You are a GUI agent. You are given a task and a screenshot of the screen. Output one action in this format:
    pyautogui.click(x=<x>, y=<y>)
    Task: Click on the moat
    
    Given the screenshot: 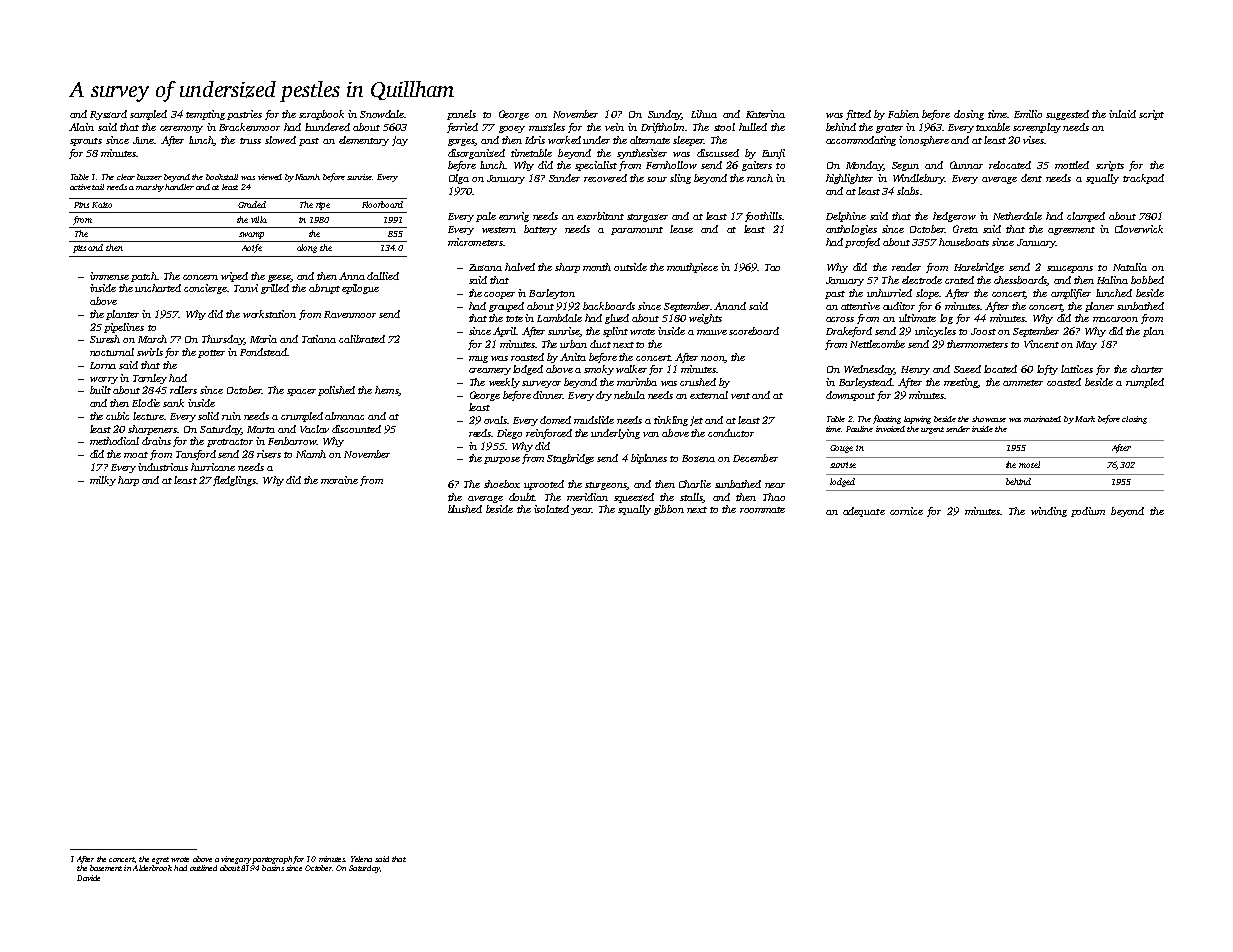 What is the action you would take?
    pyautogui.click(x=136, y=455)
